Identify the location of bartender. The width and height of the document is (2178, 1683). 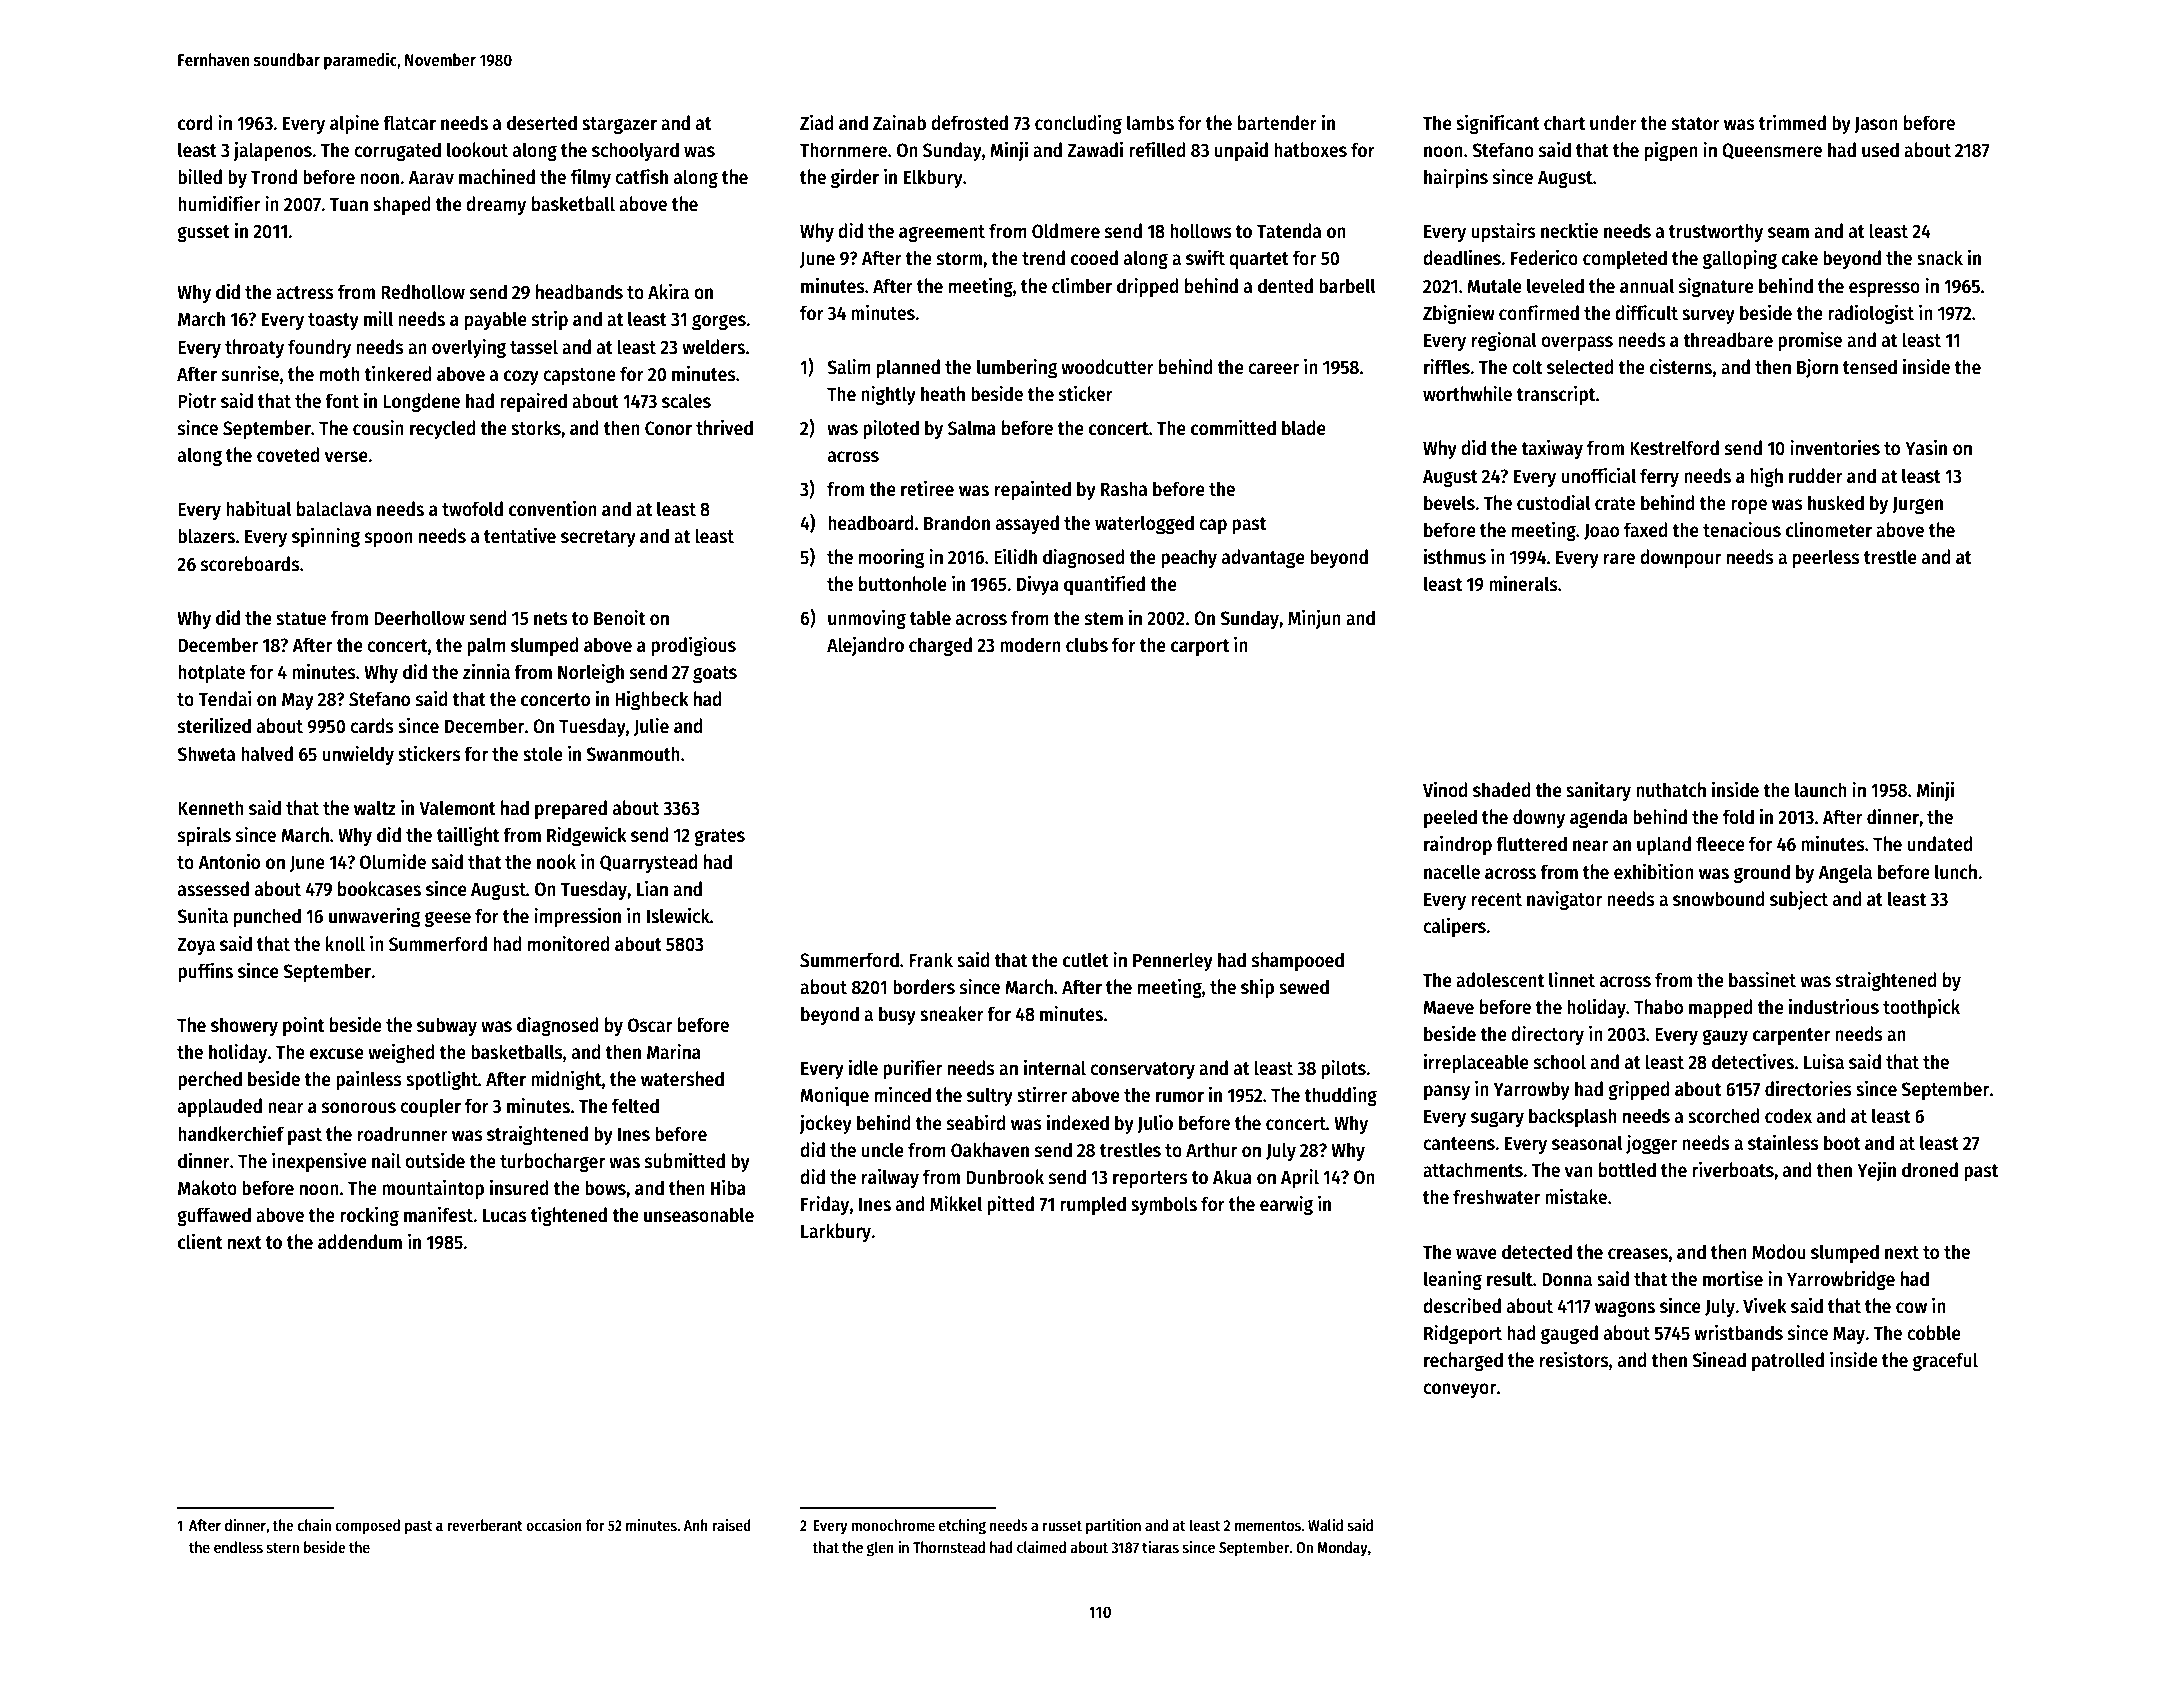
(1277, 123).
